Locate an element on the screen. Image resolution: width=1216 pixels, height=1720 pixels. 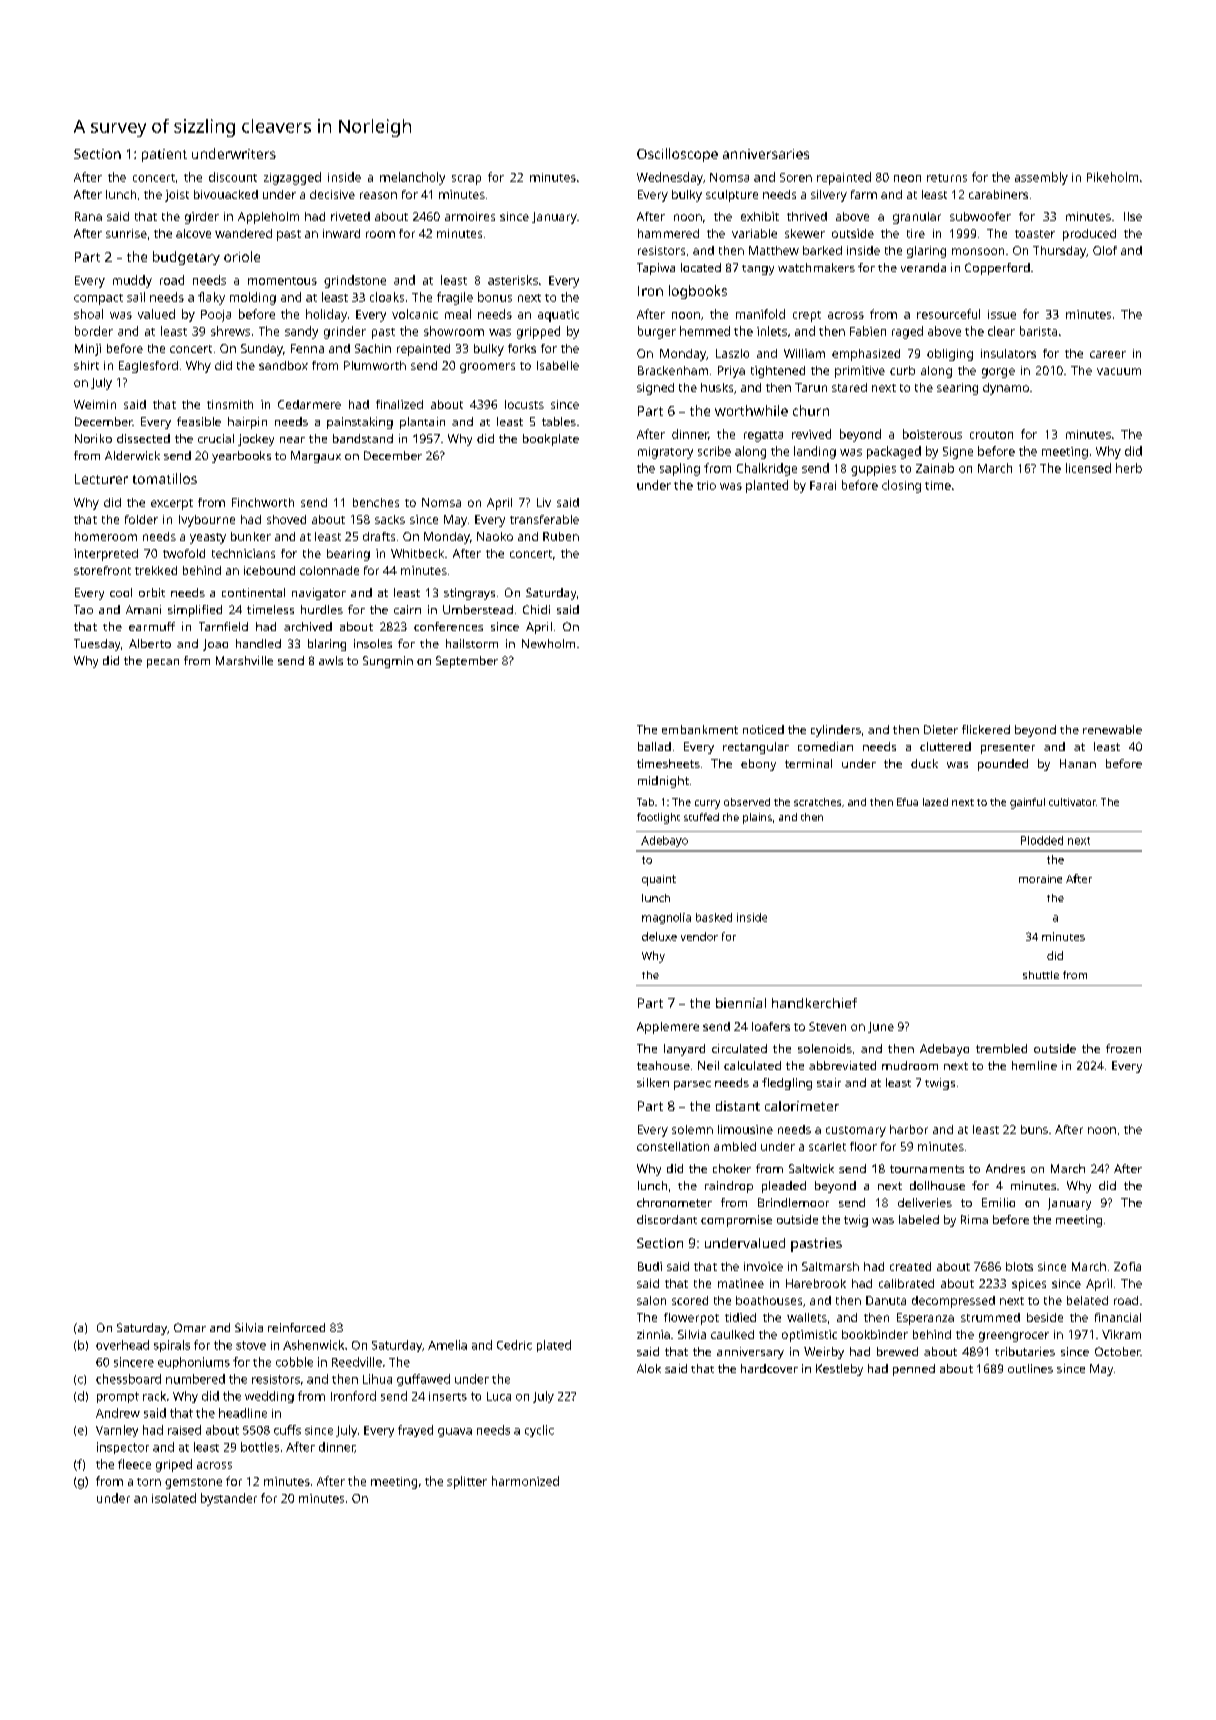
continental is located at coordinates (253, 592).
